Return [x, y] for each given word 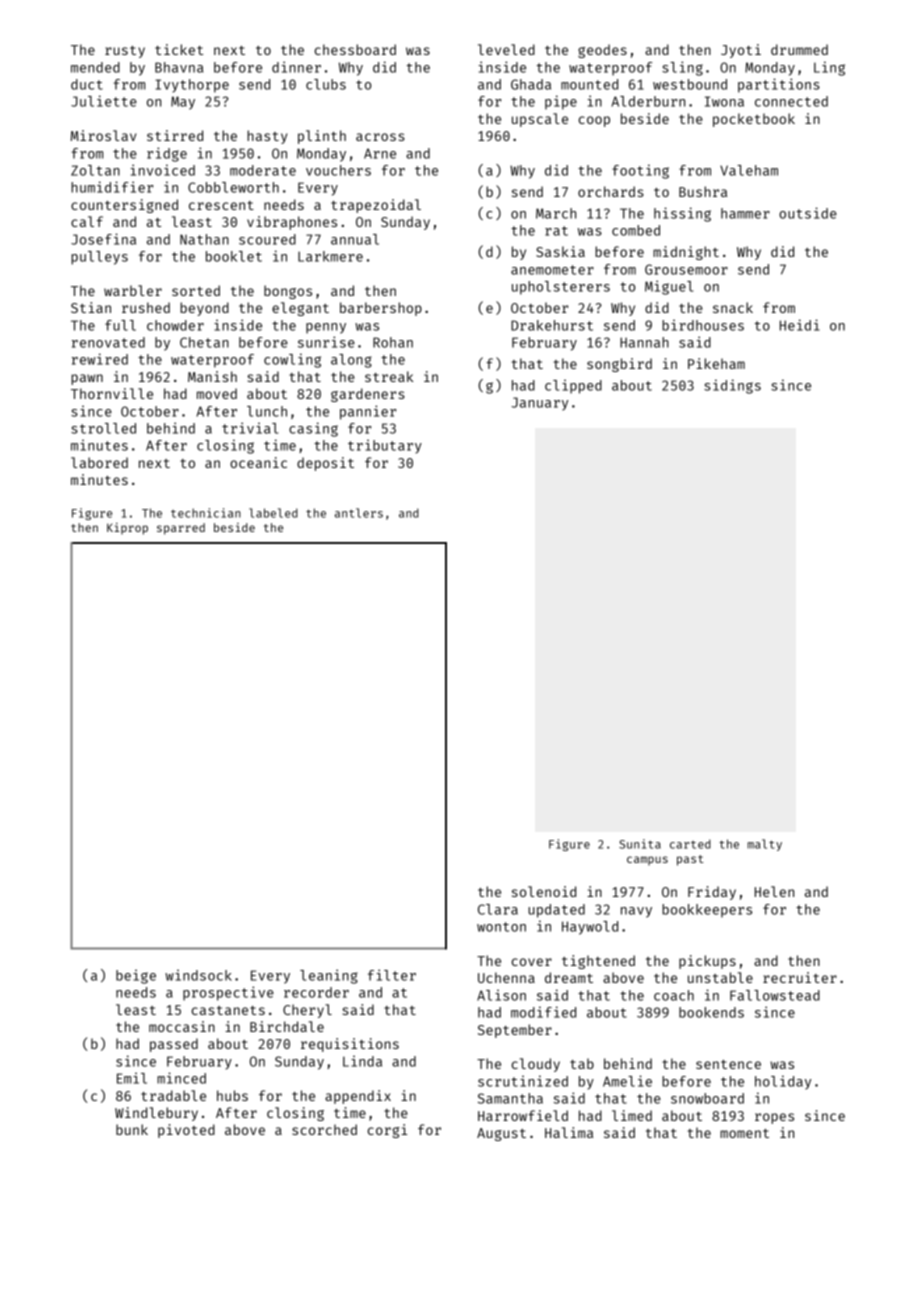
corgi [387, 1131]
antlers [359, 513]
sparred [181, 529]
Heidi [800, 325]
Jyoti [741, 51]
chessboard [355, 49]
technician [206, 513]
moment [744, 1133]
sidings [732, 386]
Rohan [393, 342]
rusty [125, 52]
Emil [132, 1078]
